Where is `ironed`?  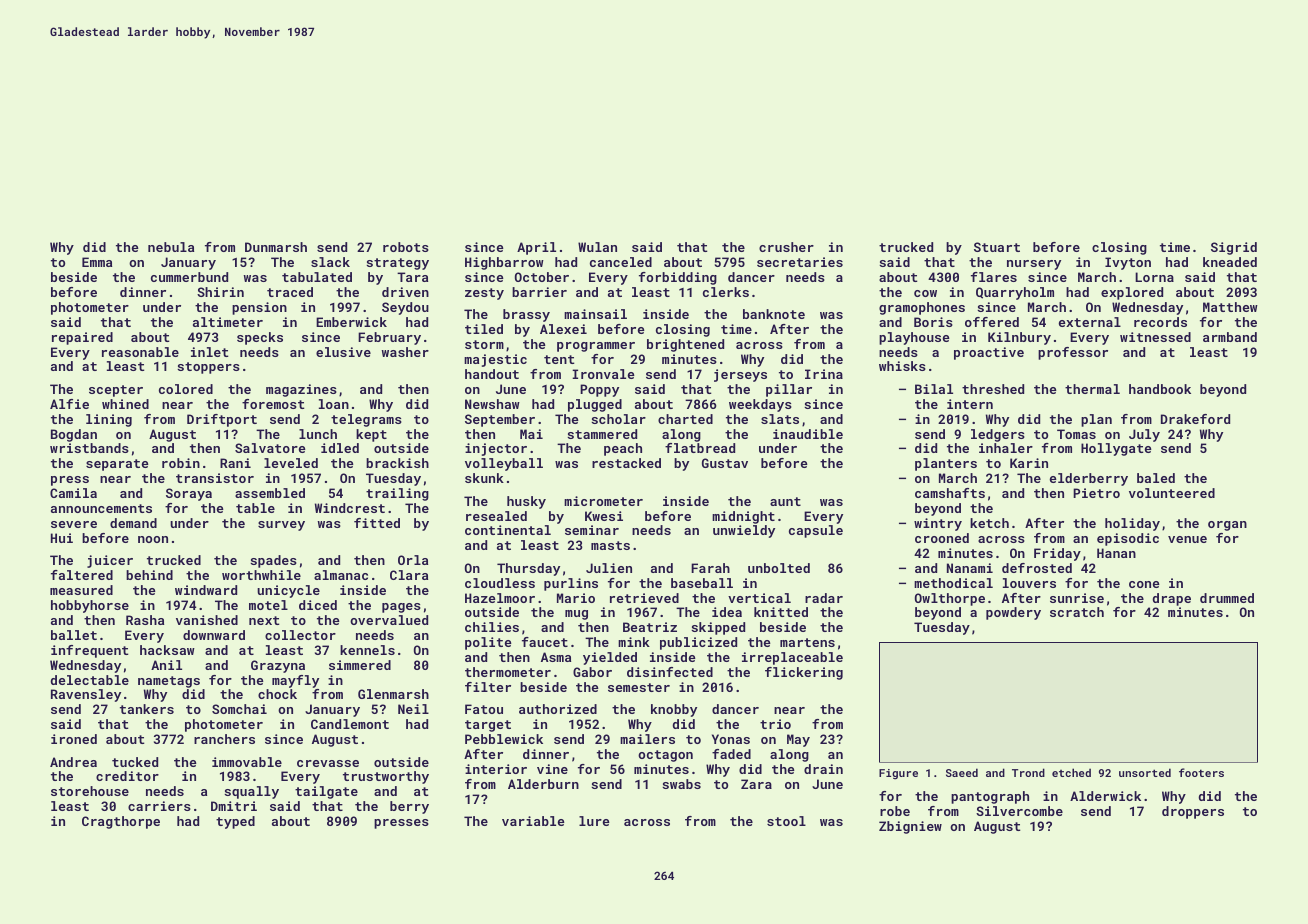 ironed is located at coordinates (74, 739).
